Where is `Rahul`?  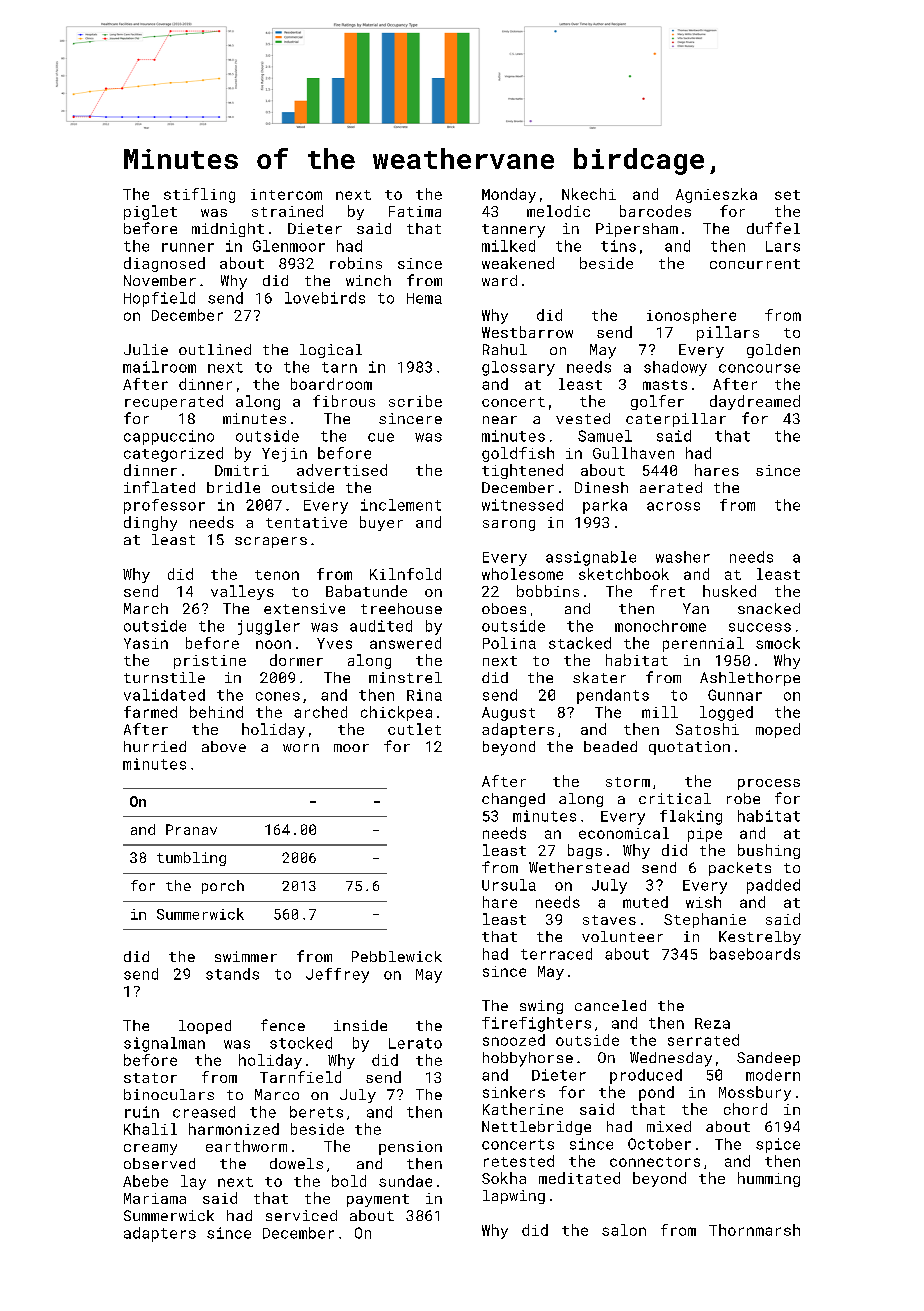
Rahul is located at coordinates (505, 349).
